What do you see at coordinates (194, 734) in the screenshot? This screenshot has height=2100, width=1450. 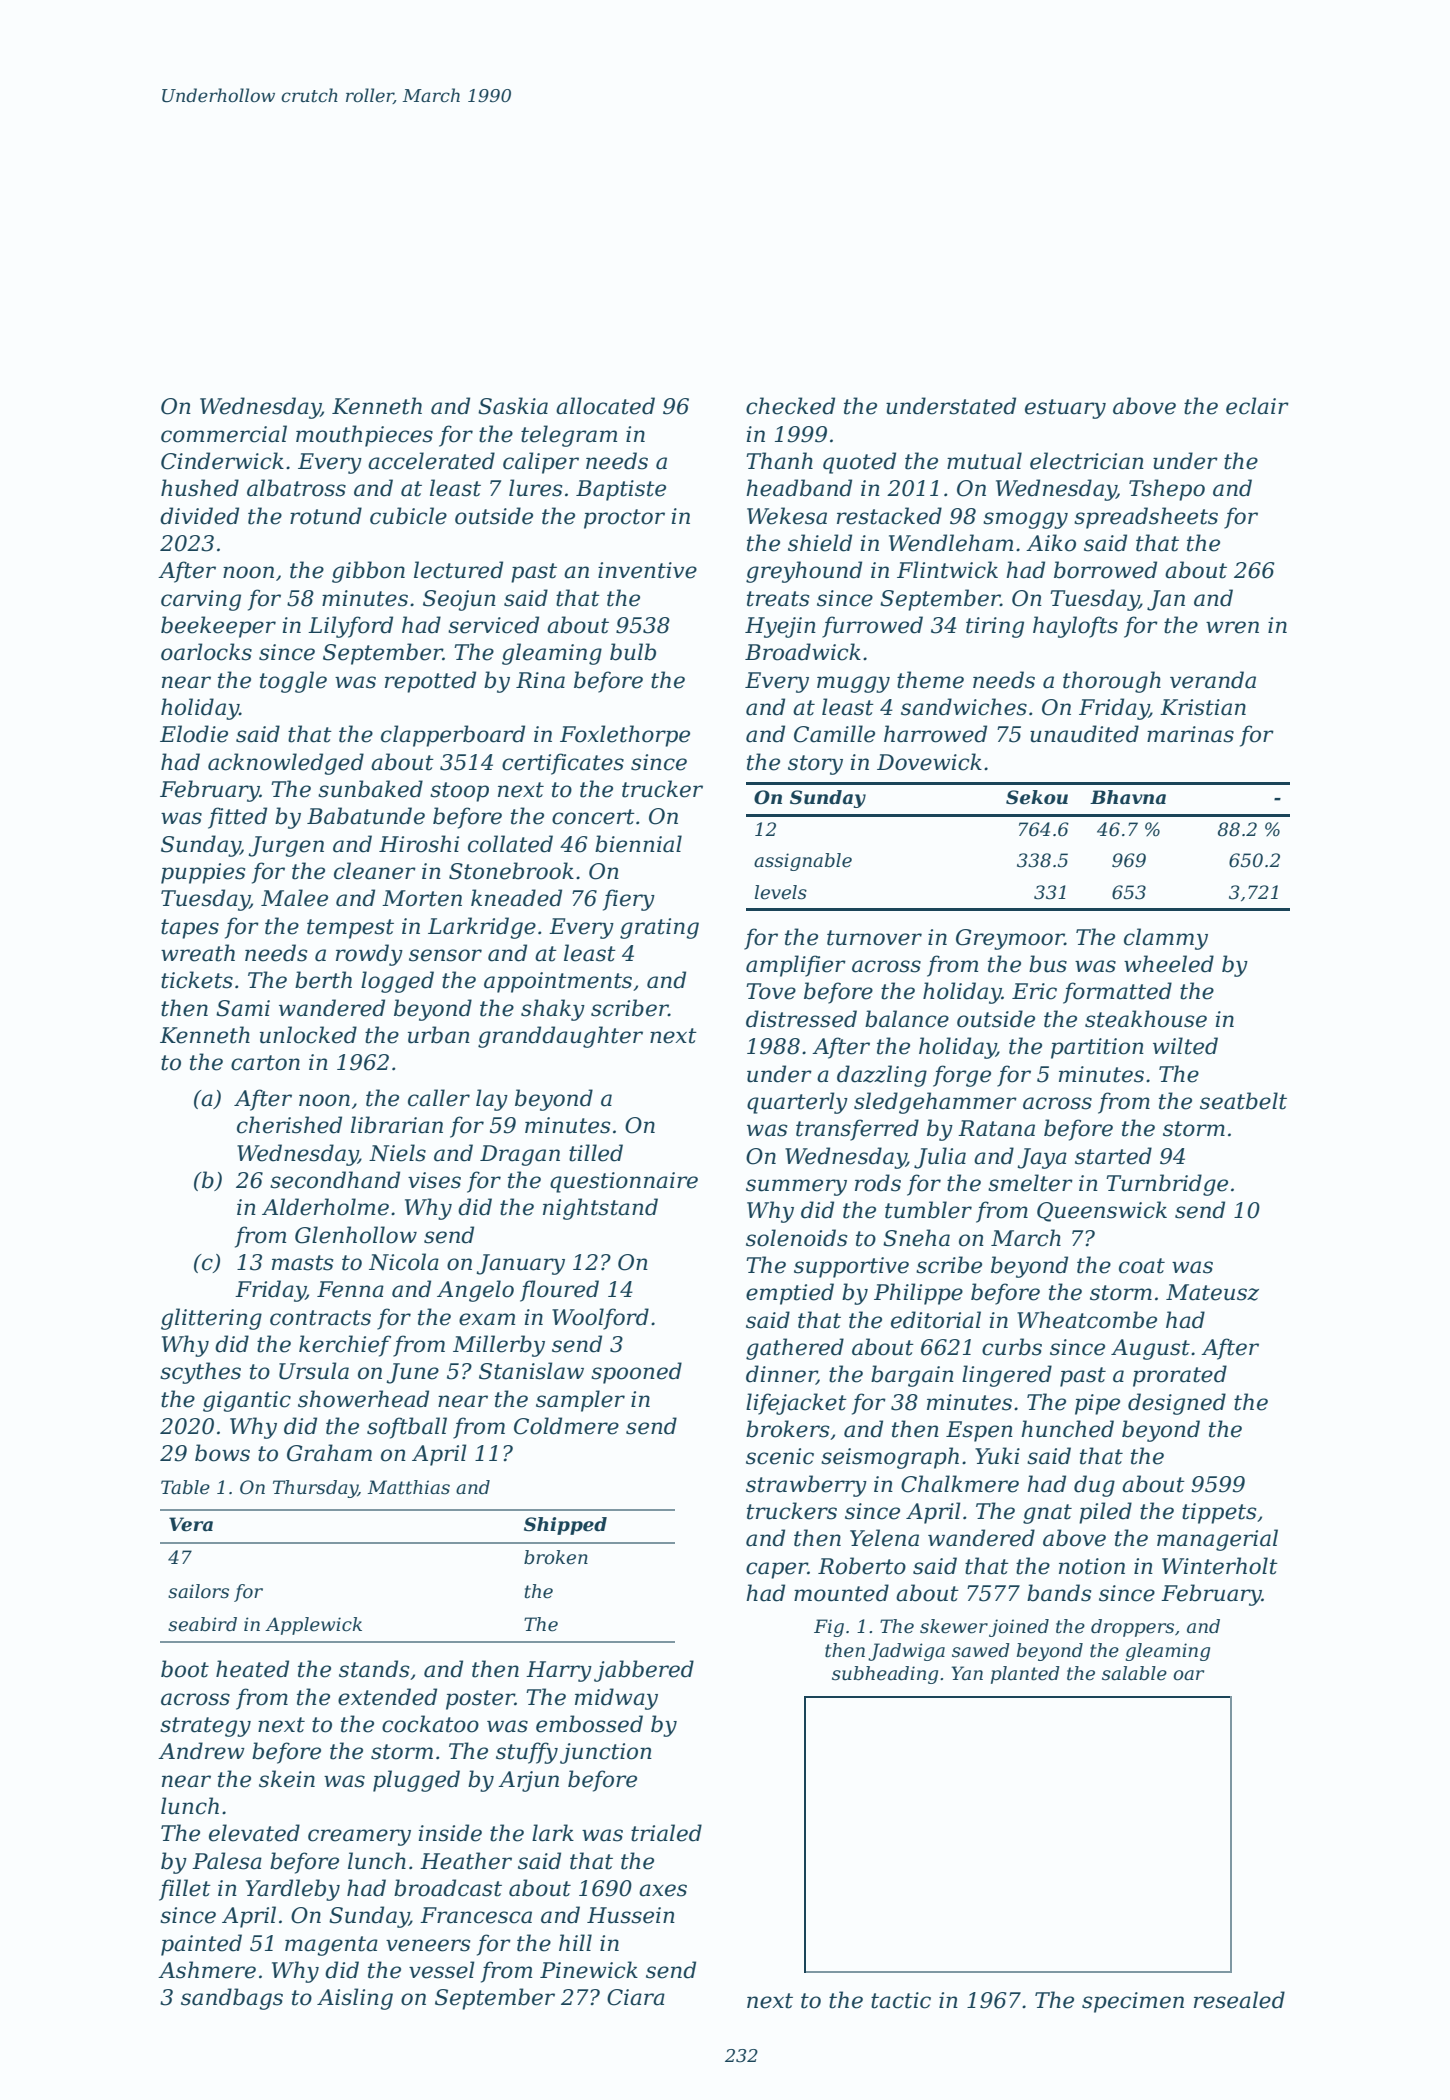 I see `Elodie` at bounding box center [194, 734].
